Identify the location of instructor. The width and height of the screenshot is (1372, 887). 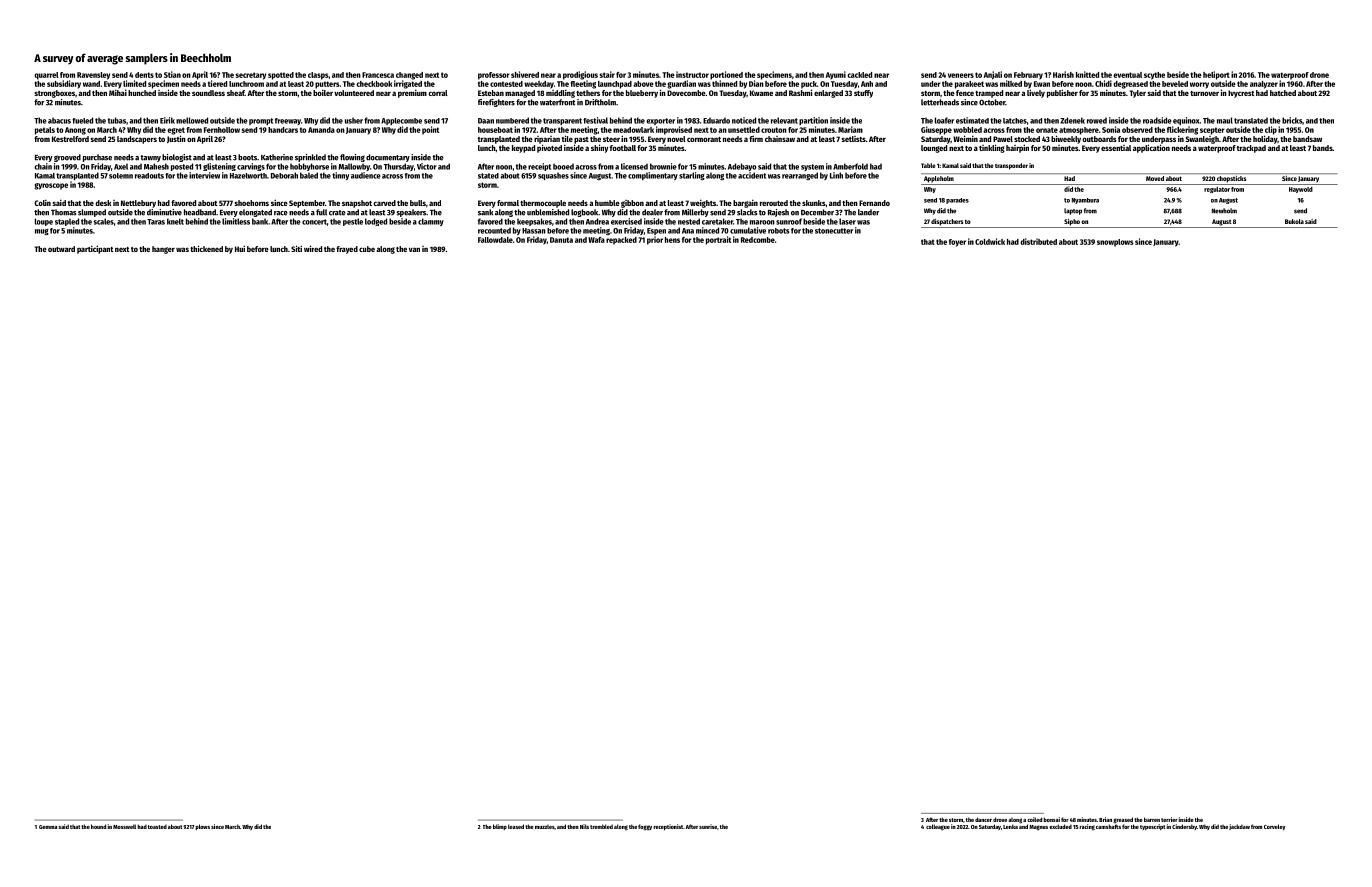
(692, 74).
